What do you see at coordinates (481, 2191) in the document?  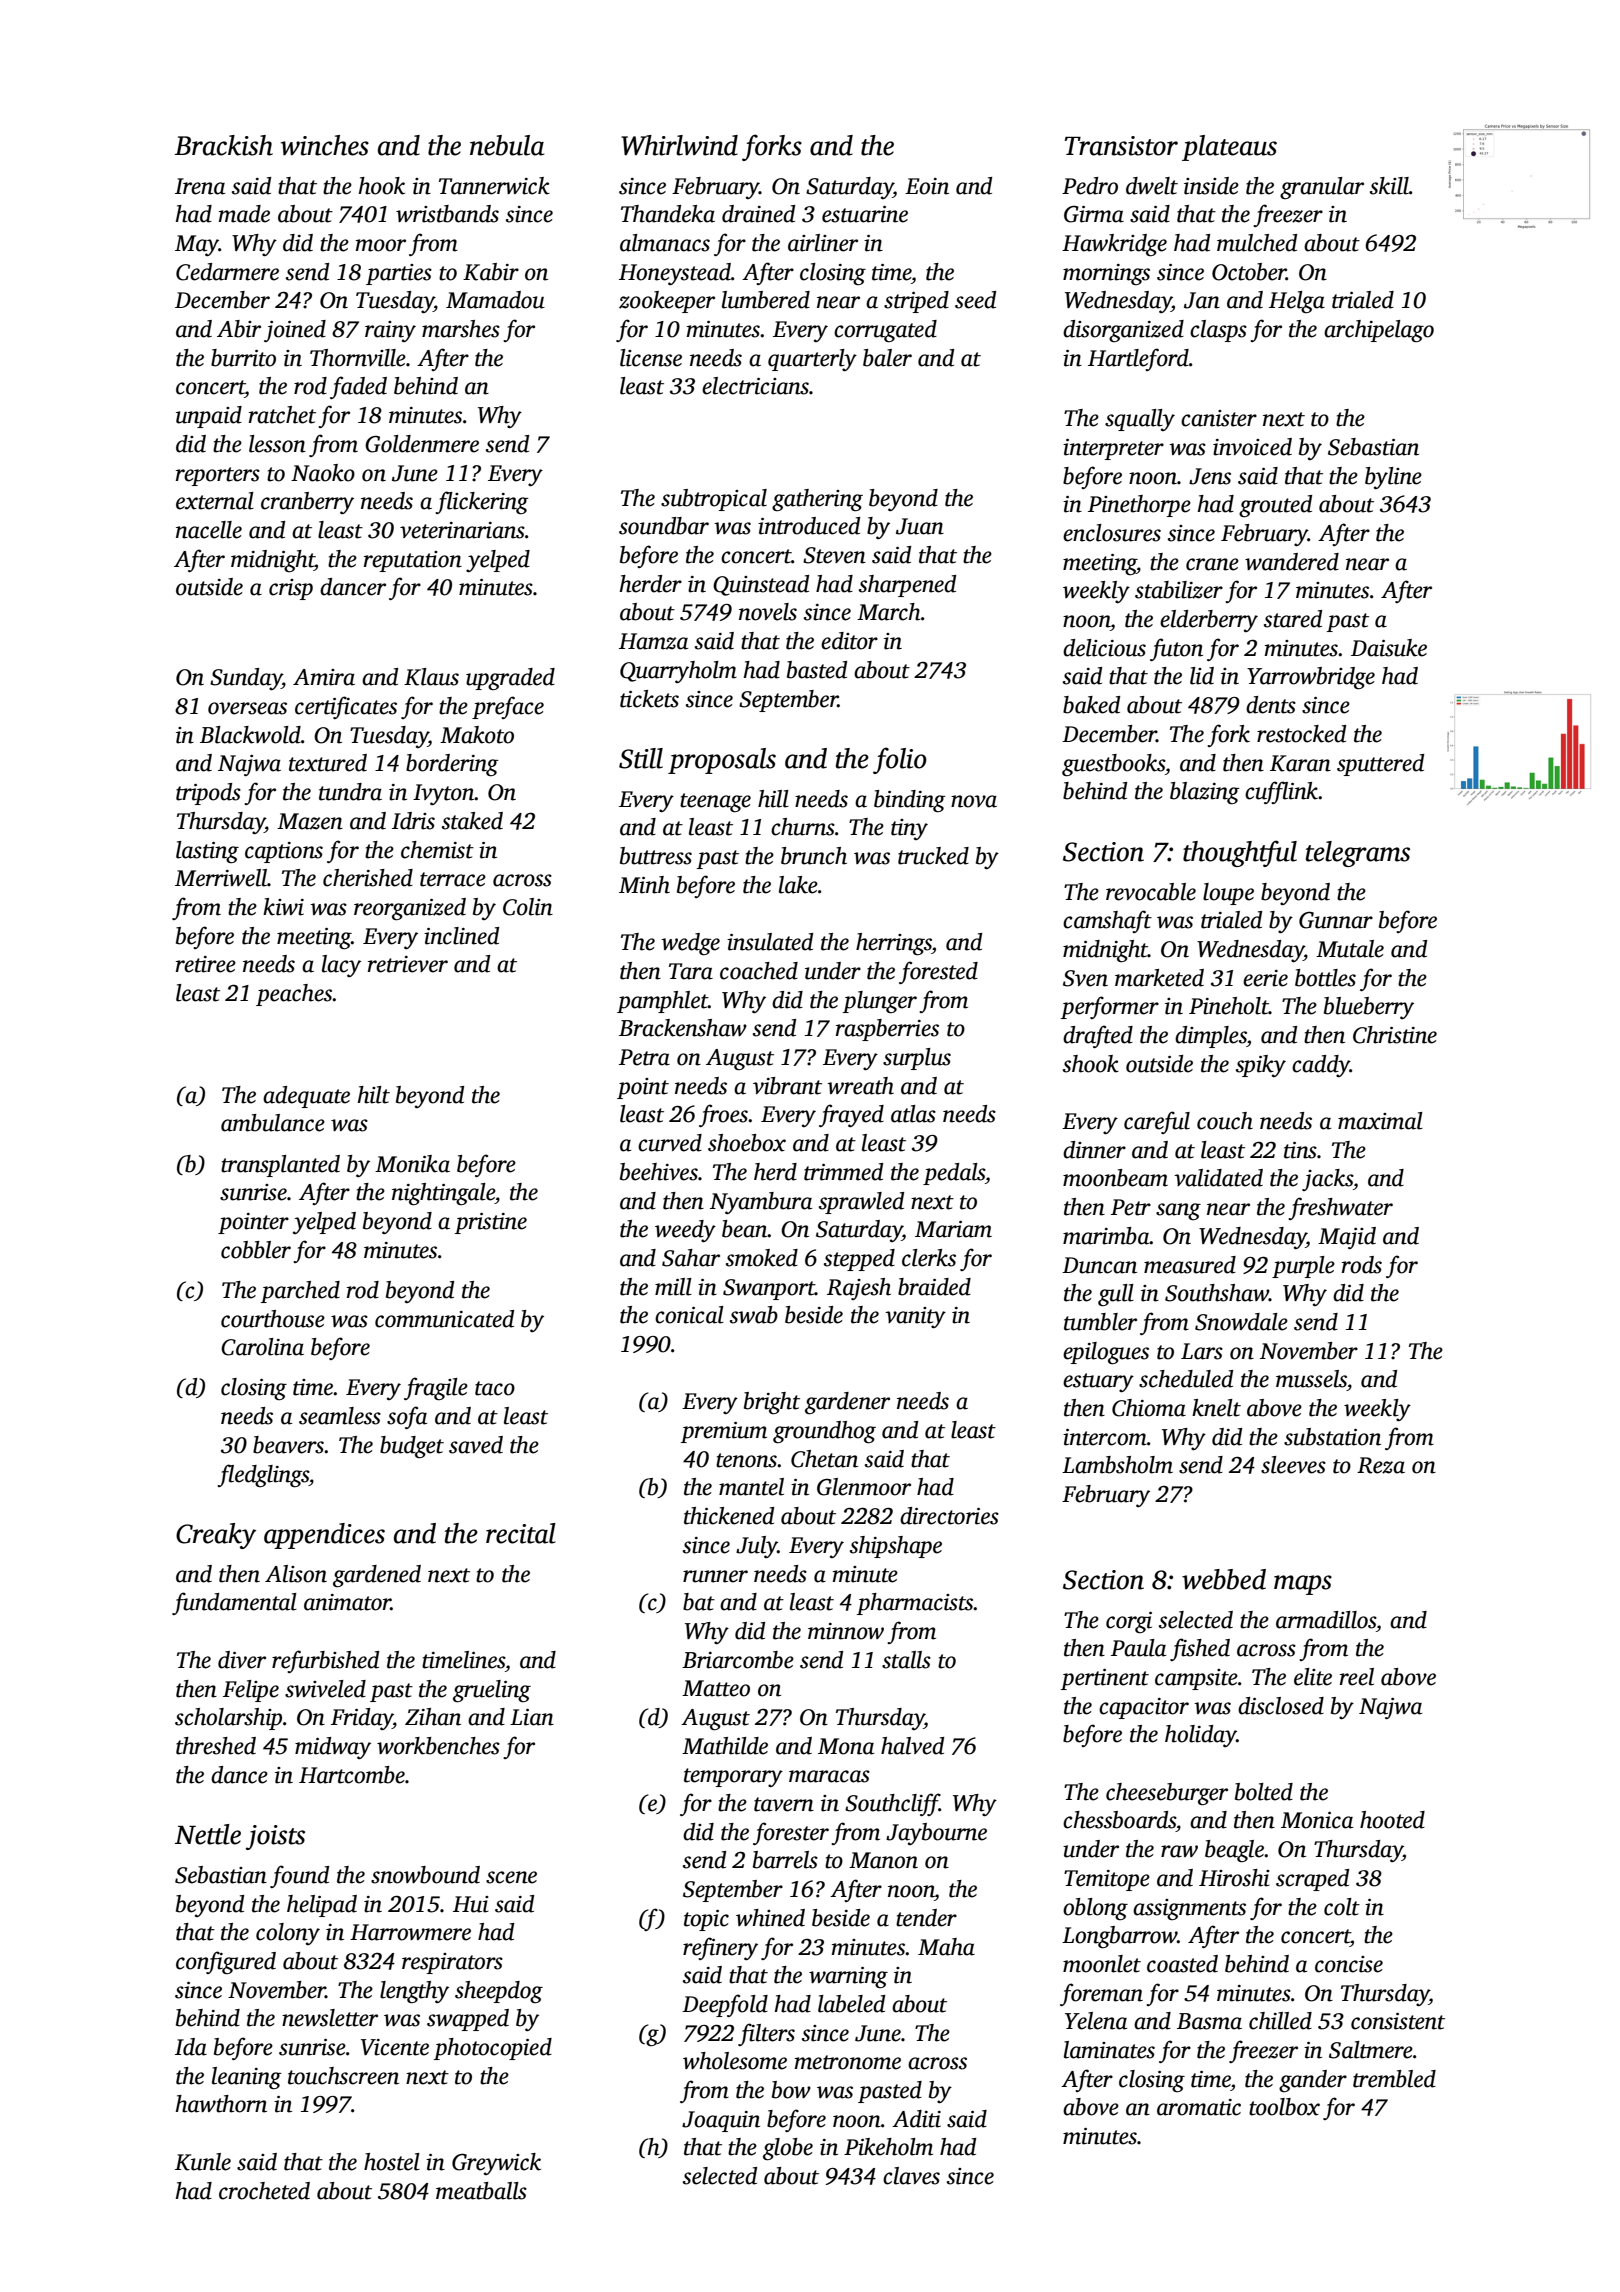 I see `meatballs` at bounding box center [481, 2191].
